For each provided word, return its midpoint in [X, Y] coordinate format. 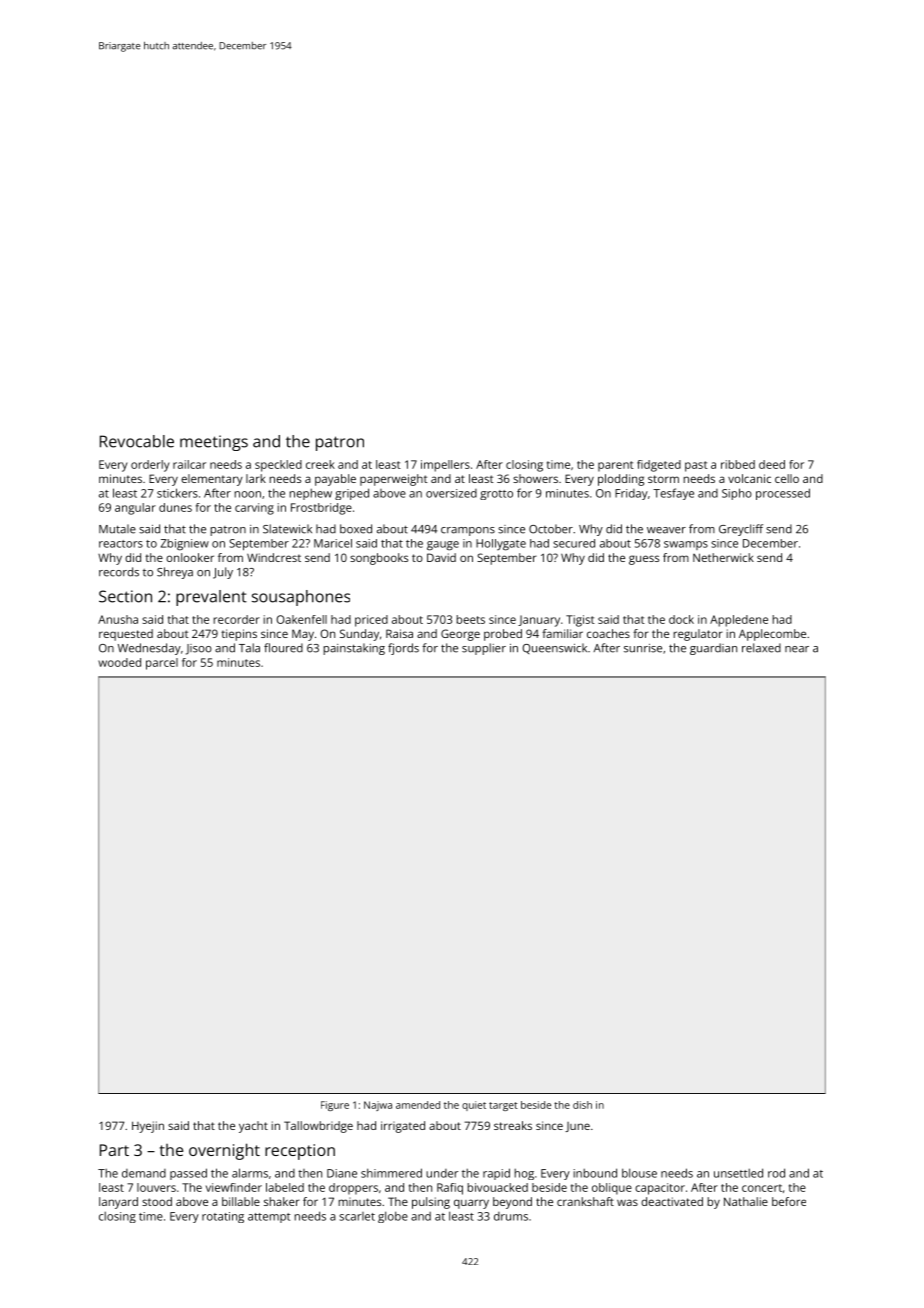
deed [772, 464]
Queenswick [554, 648]
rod [776, 1173]
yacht [253, 1127]
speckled [278, 466]
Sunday [359, 635]
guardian [713, 649]
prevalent [211, 598]
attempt [269, 1218]
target [503, 1106]
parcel [162, 664]
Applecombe [772, 635]
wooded [119, 662]
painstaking [354, 649]
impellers [445, 466]
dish [582, 1105]
